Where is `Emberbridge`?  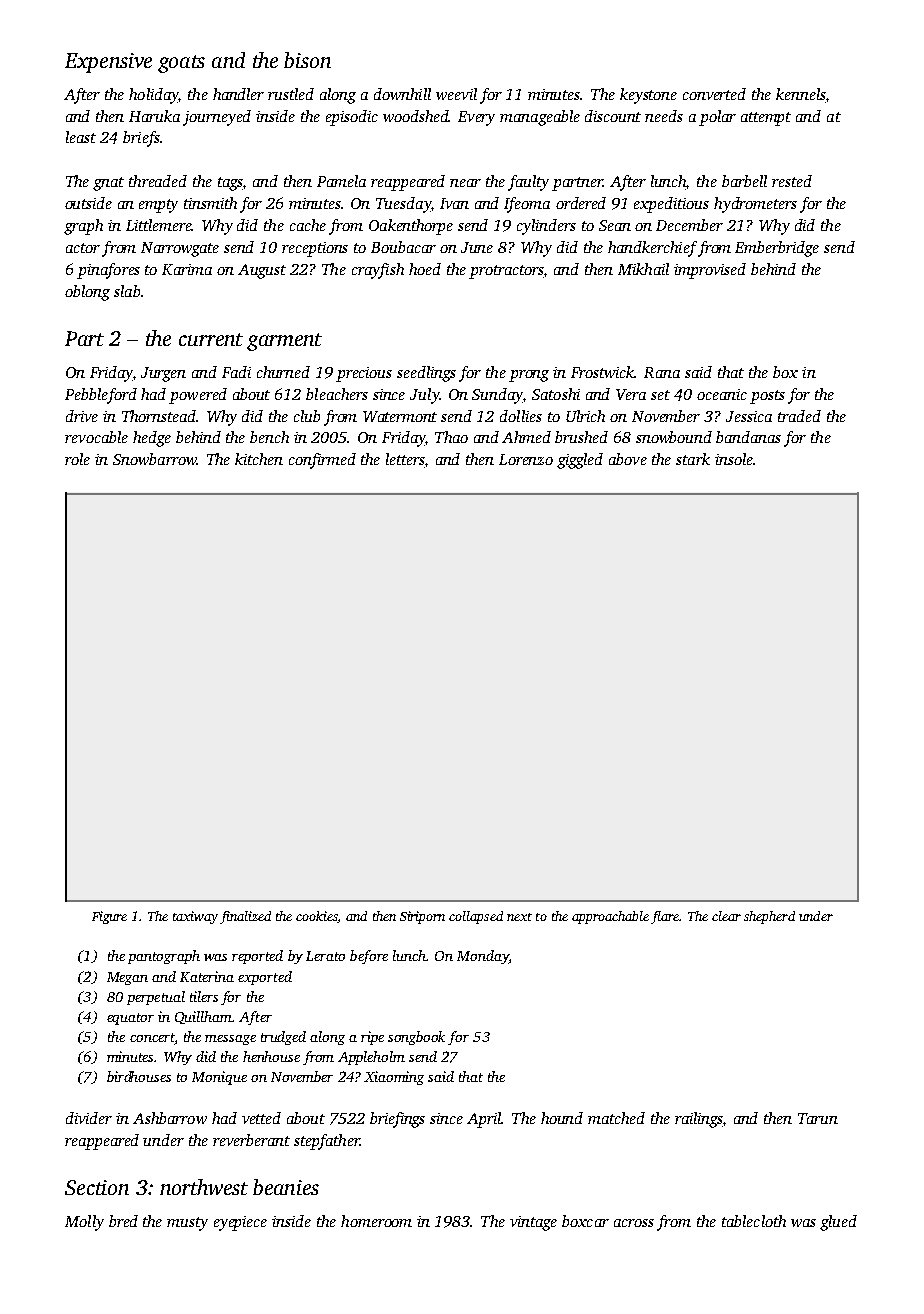 Emberbridge is located at coordinates (777, 249).
